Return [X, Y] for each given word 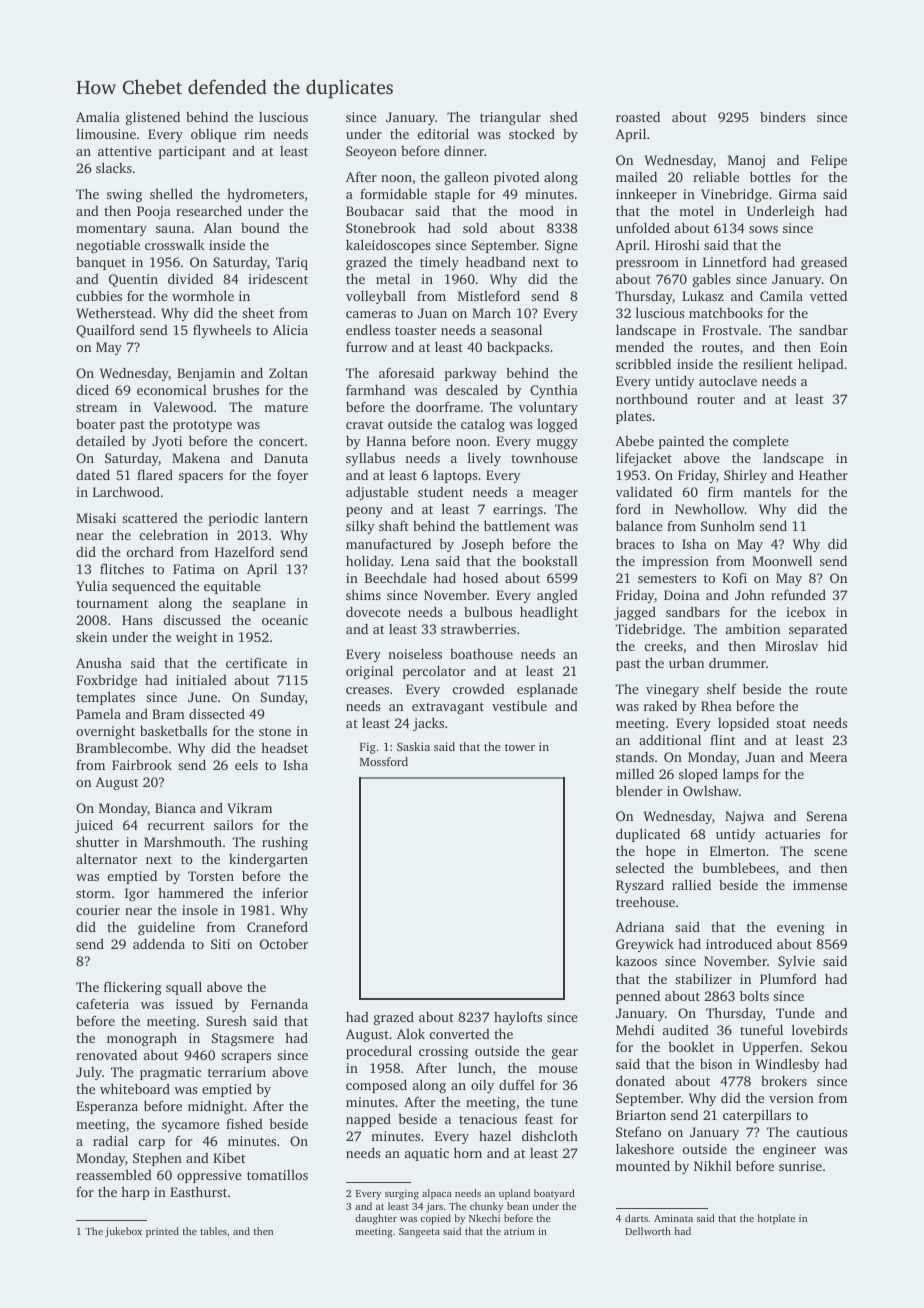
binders [782, 117]
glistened [153, 118]
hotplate [776, 1219]
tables [213, 1231]
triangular [510, 118]
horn [468, 1152]
